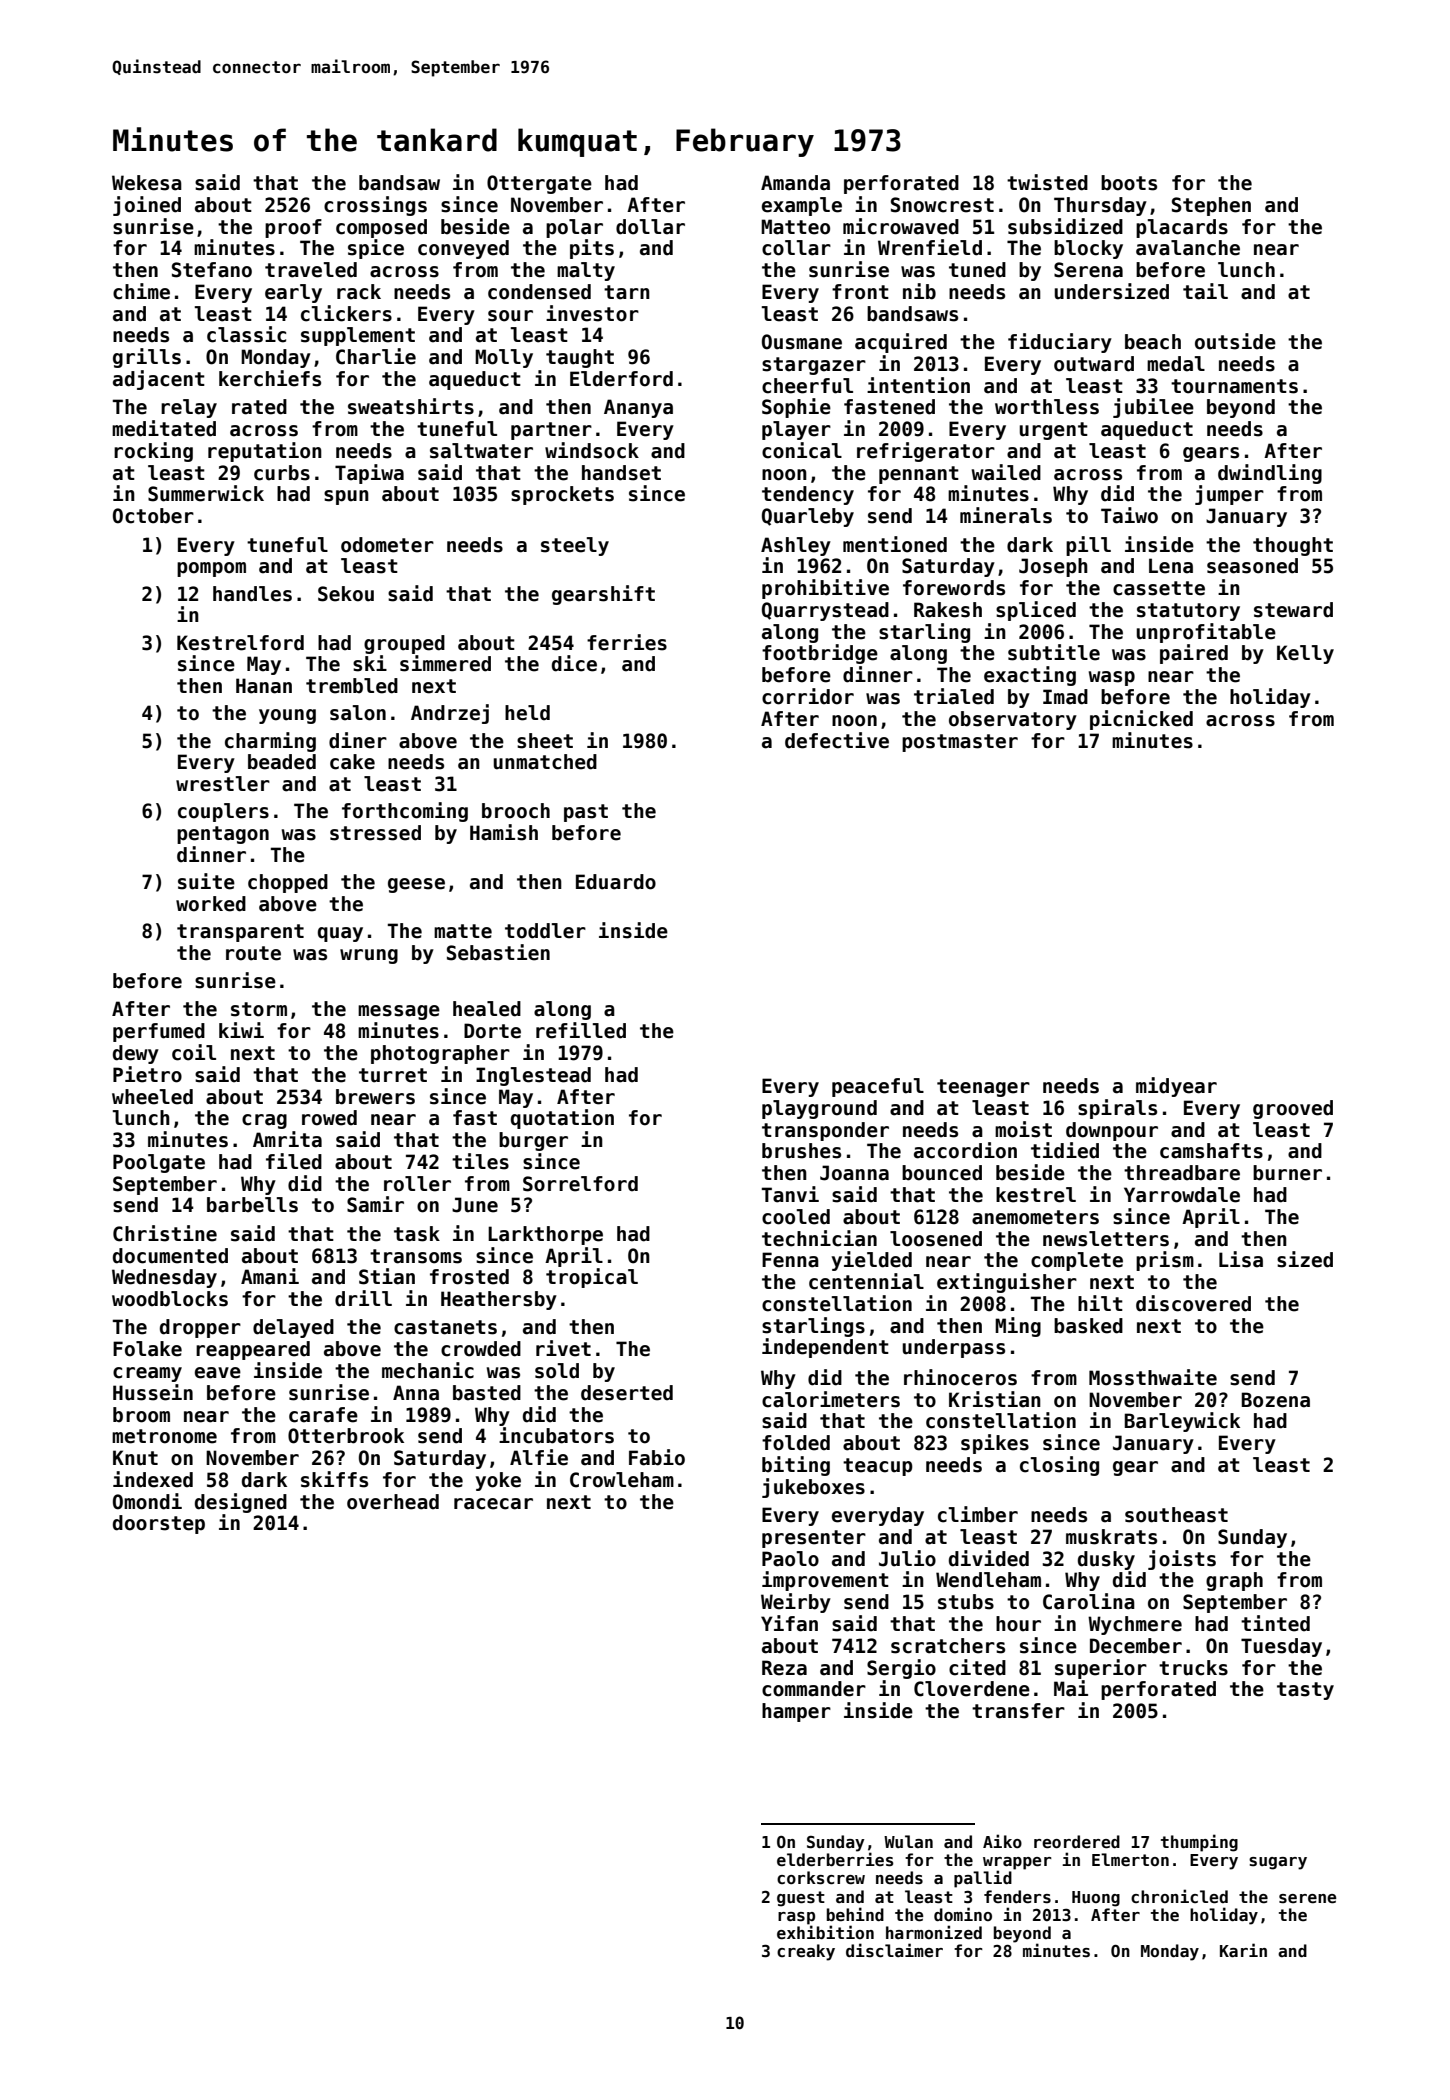 Image resolution: width=1450 pixels, height=2100 pixels. Describe the element at coordinates (539, 184) in the image. I see `Ottergate` at that location.
